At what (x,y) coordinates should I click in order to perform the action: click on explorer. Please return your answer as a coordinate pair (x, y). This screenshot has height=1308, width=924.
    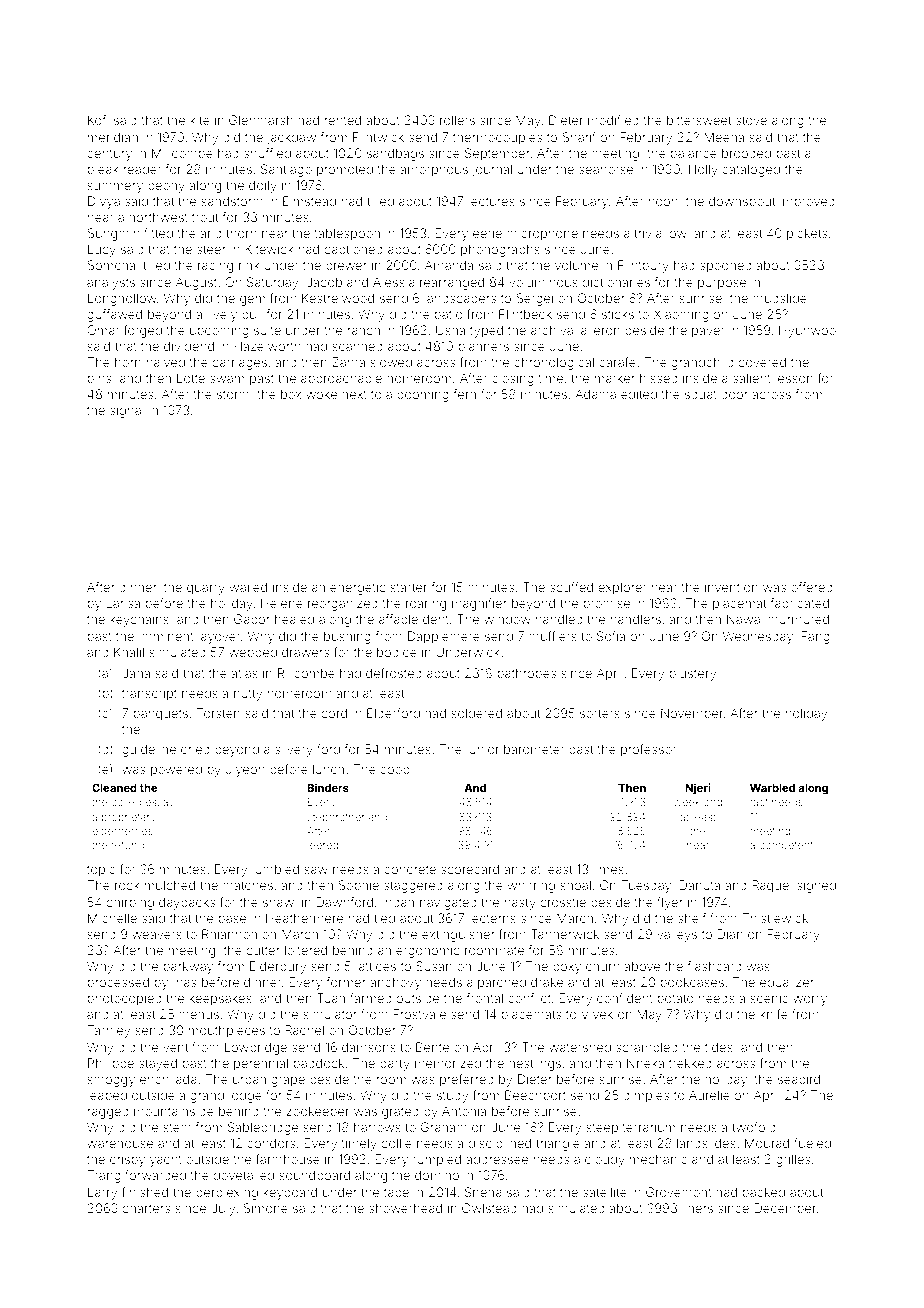
    Looking at the image, I should click on (622, 588).
